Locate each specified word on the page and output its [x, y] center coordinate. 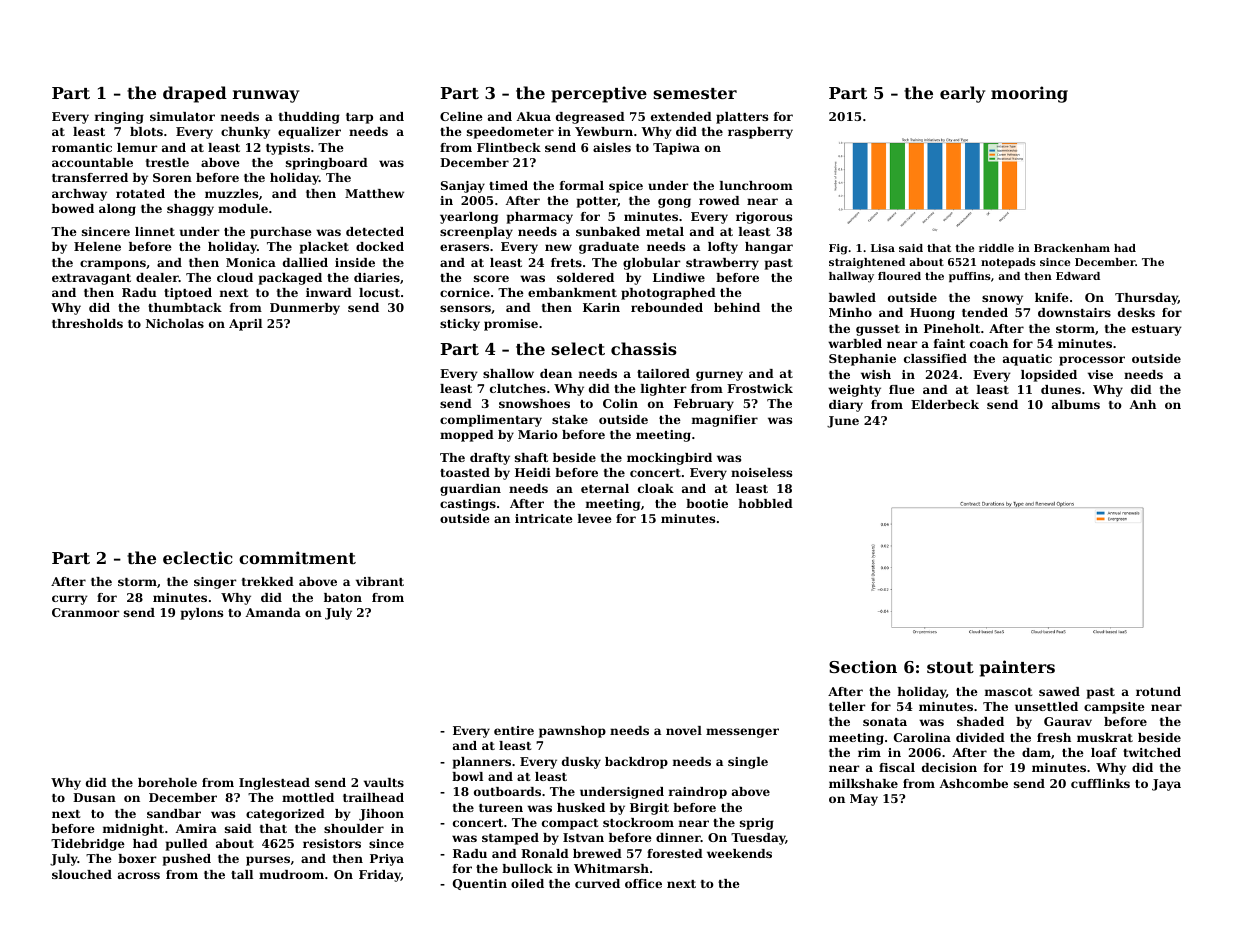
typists [288, 149]
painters [1017, 668]
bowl [467, 776]
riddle [996, 248]
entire [514, 730]
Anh [1143, 404]
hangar [769, 248]
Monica [251, 262]
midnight [133, 830]
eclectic [198, 557]
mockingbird [669, 459]
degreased [590, 118]
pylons [202, 614]
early [962, 94]
